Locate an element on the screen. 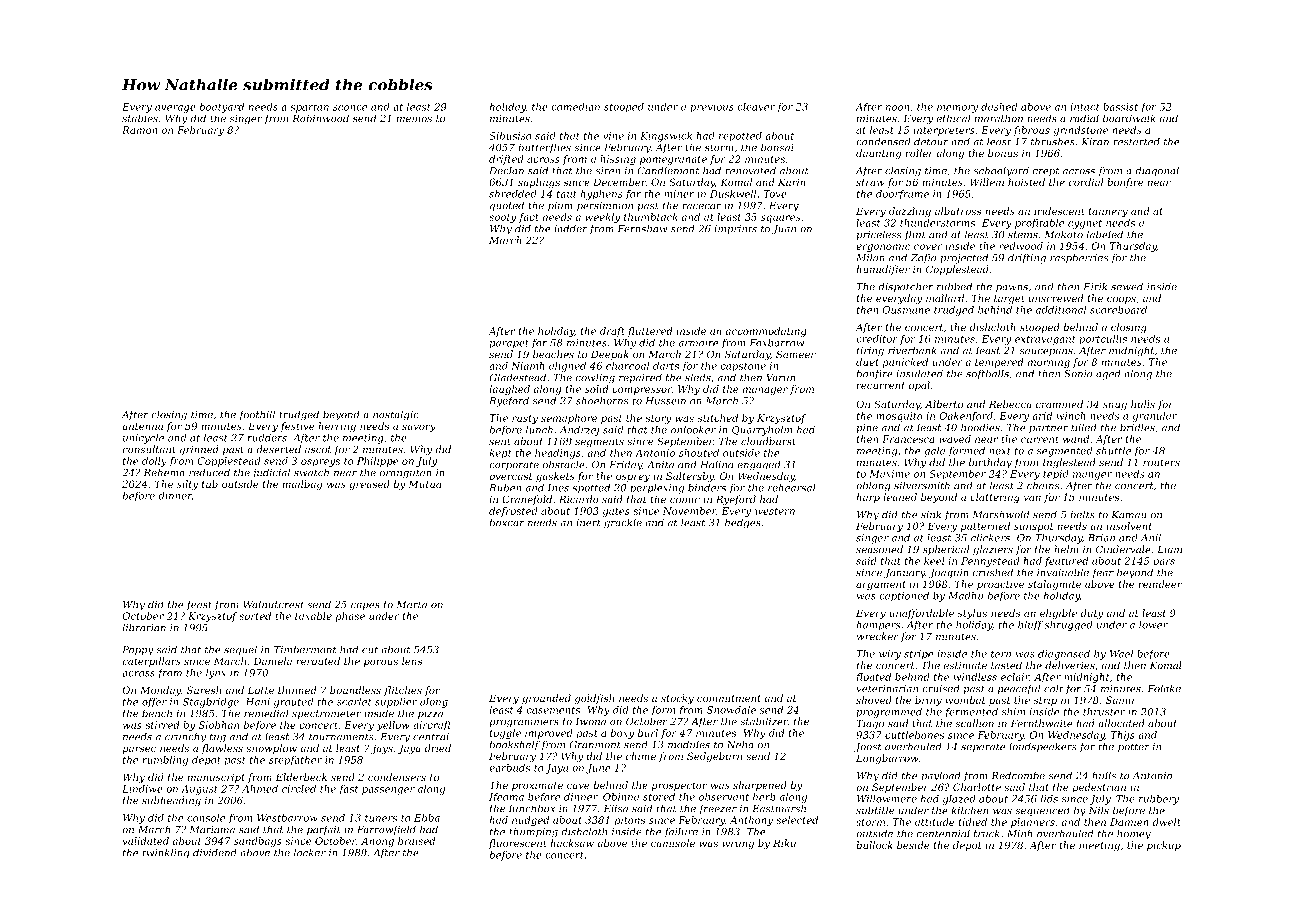 This screenshot has width=1308, height=924. drifting is located at coordinates (1027, 259).
